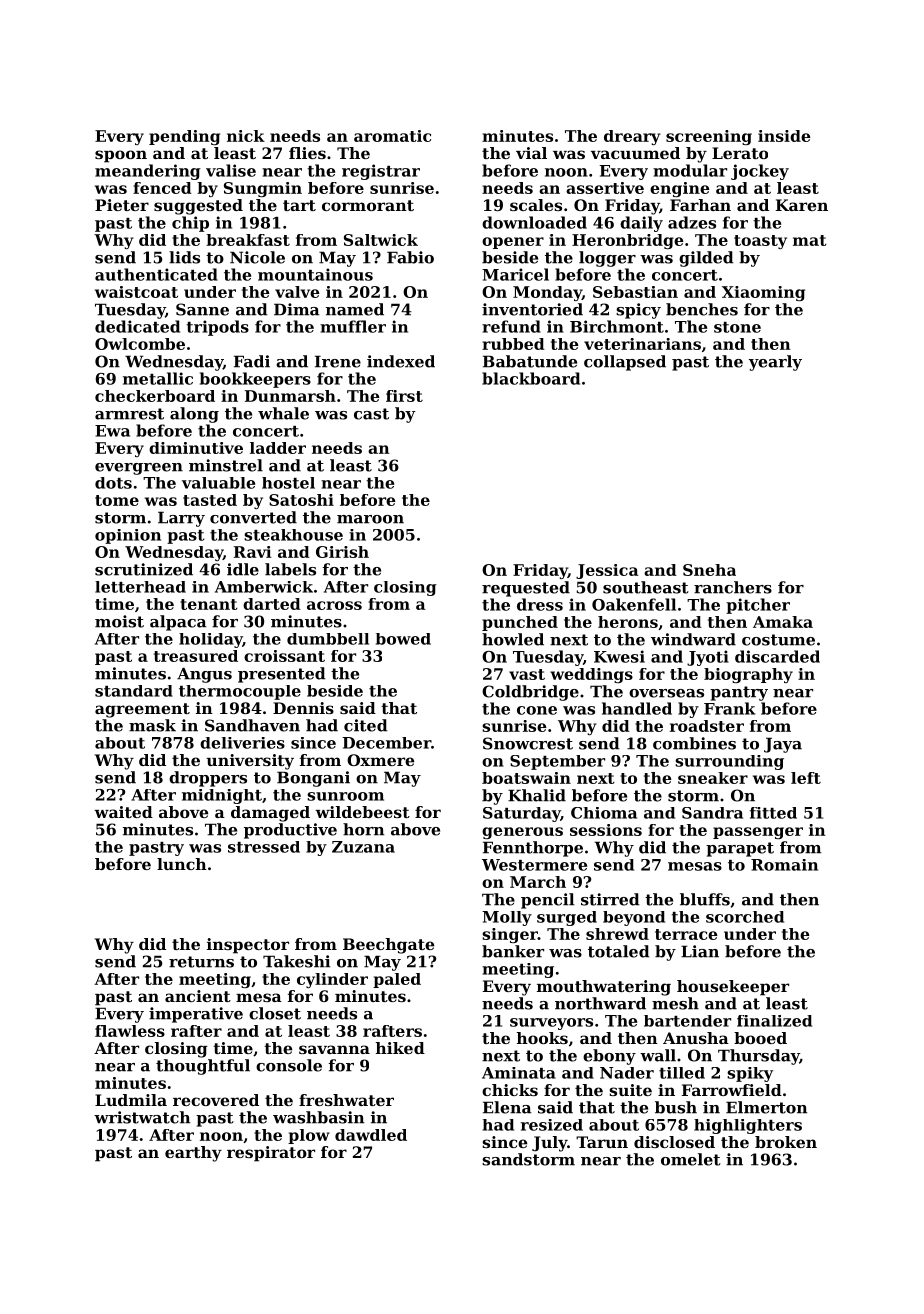  I want to click on valuable, so click(218, 483).
